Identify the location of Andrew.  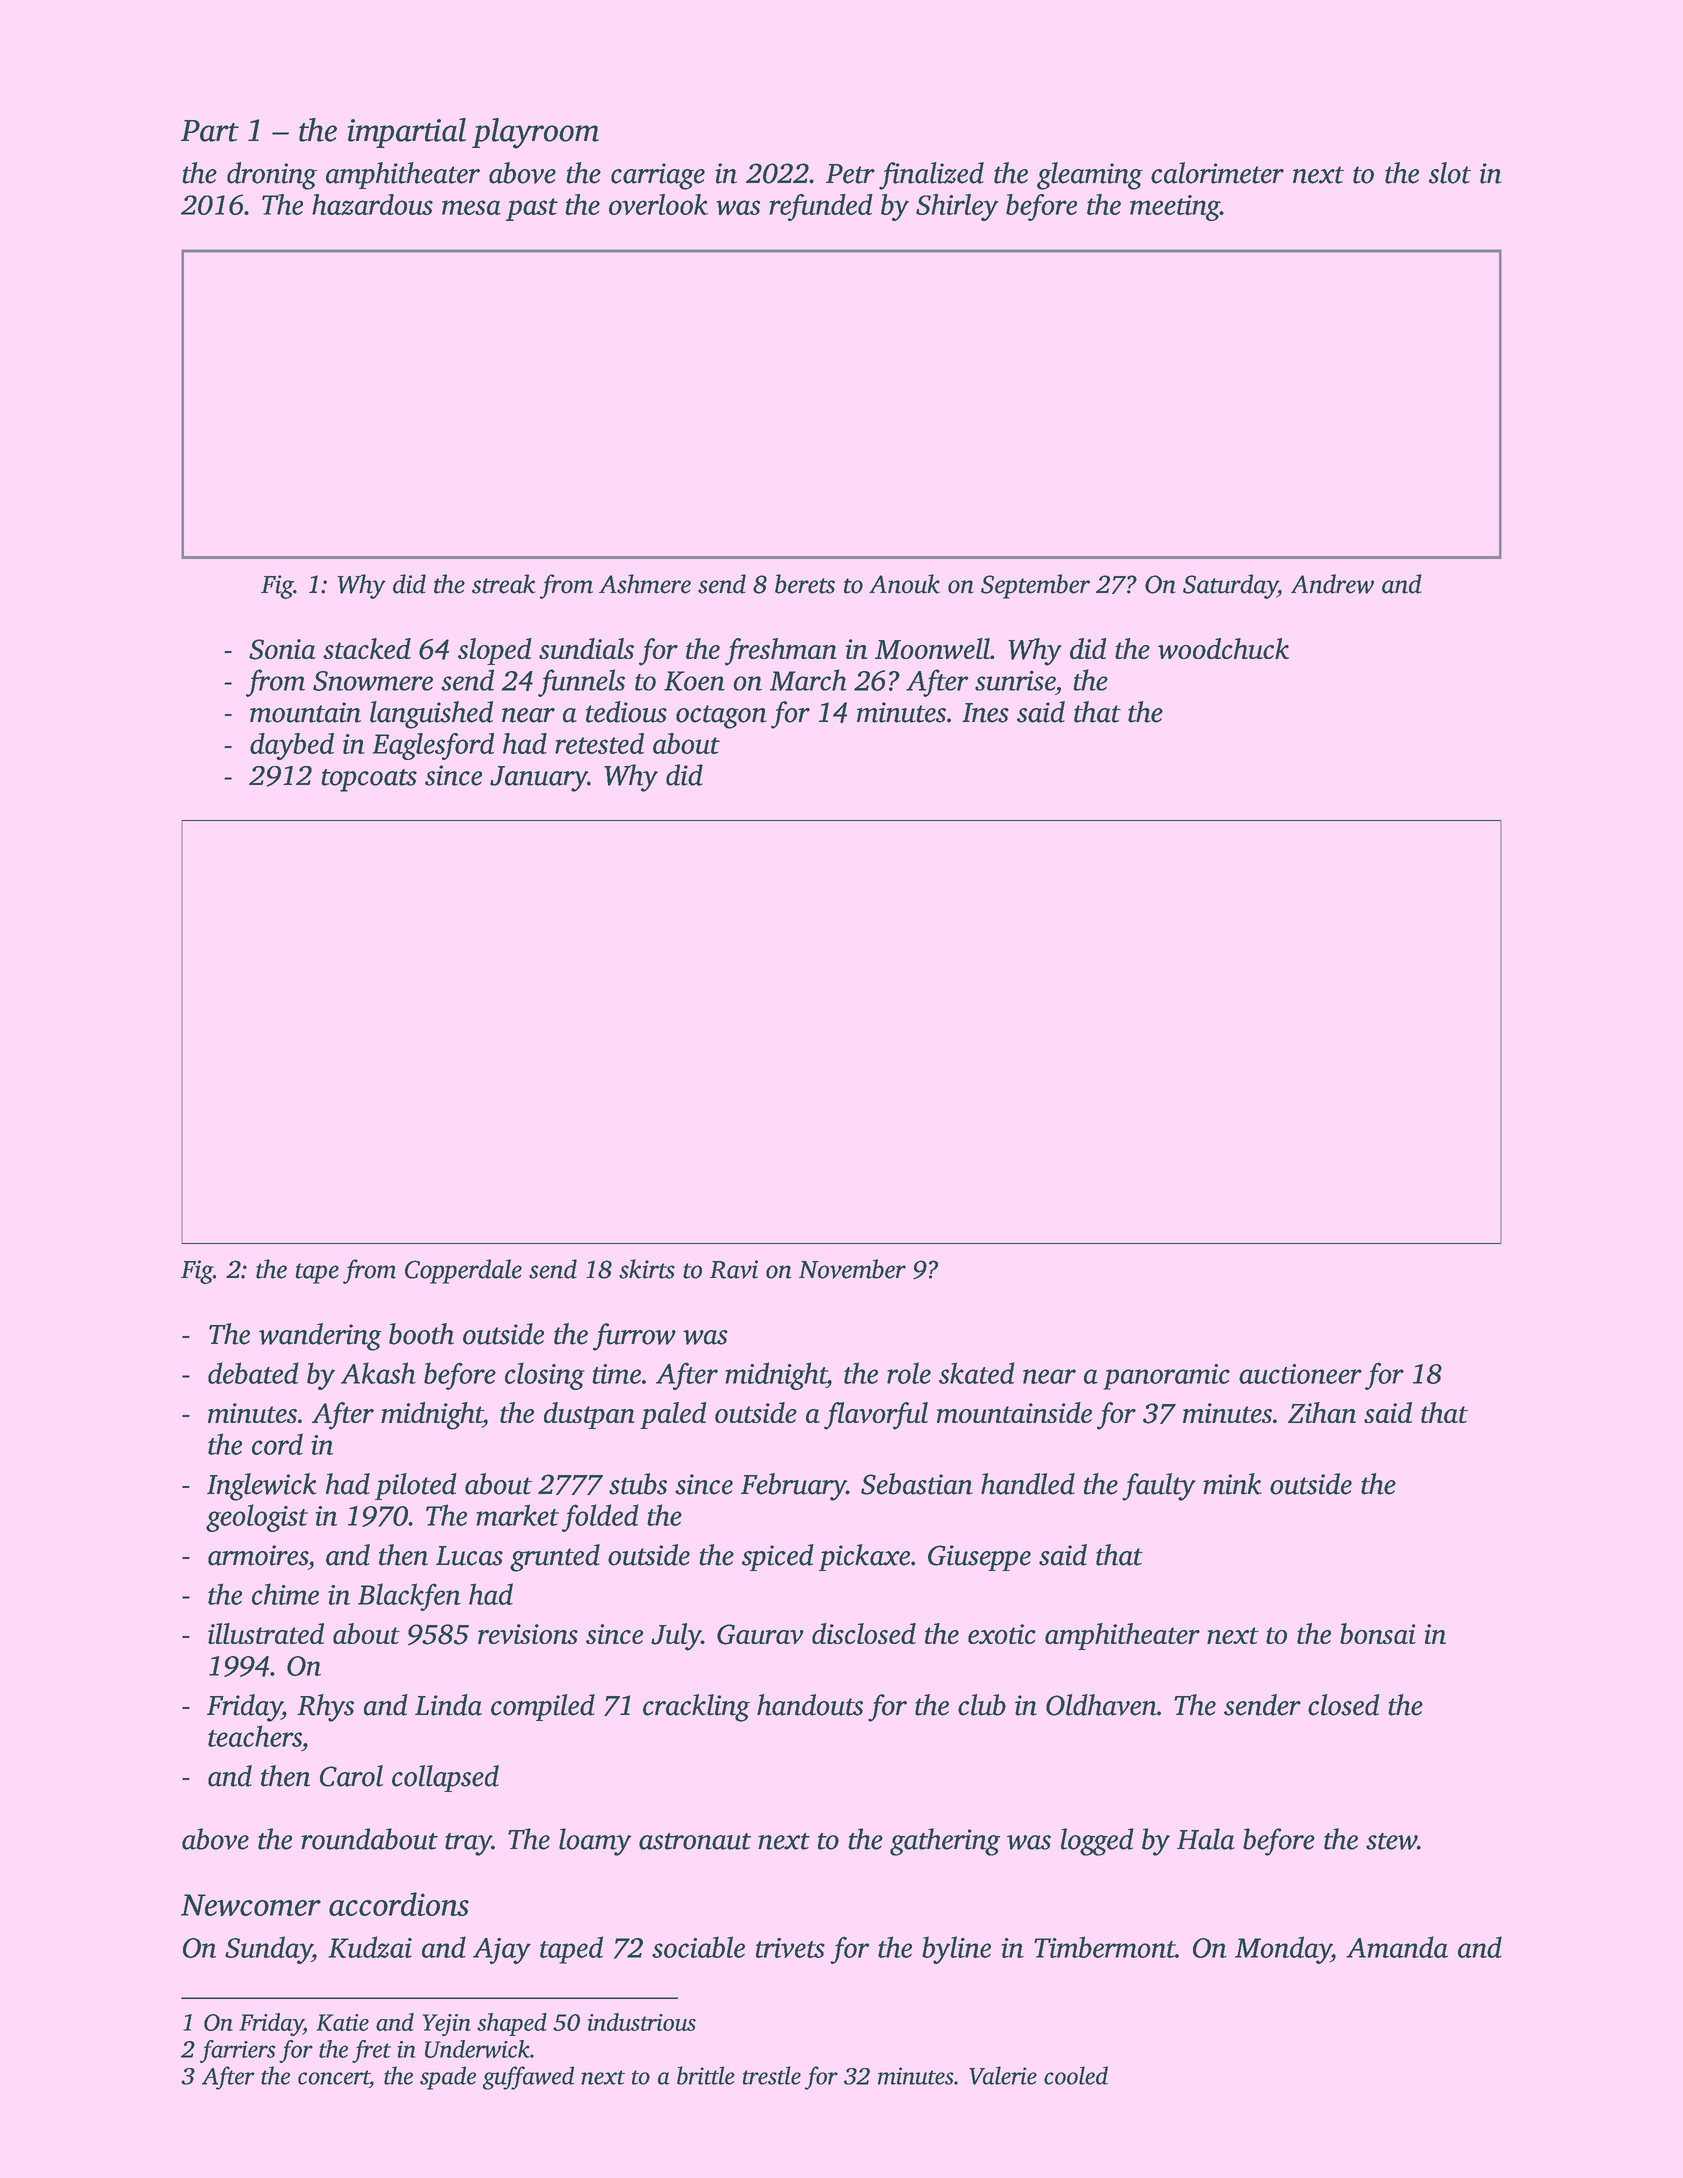
(1332, 584).
